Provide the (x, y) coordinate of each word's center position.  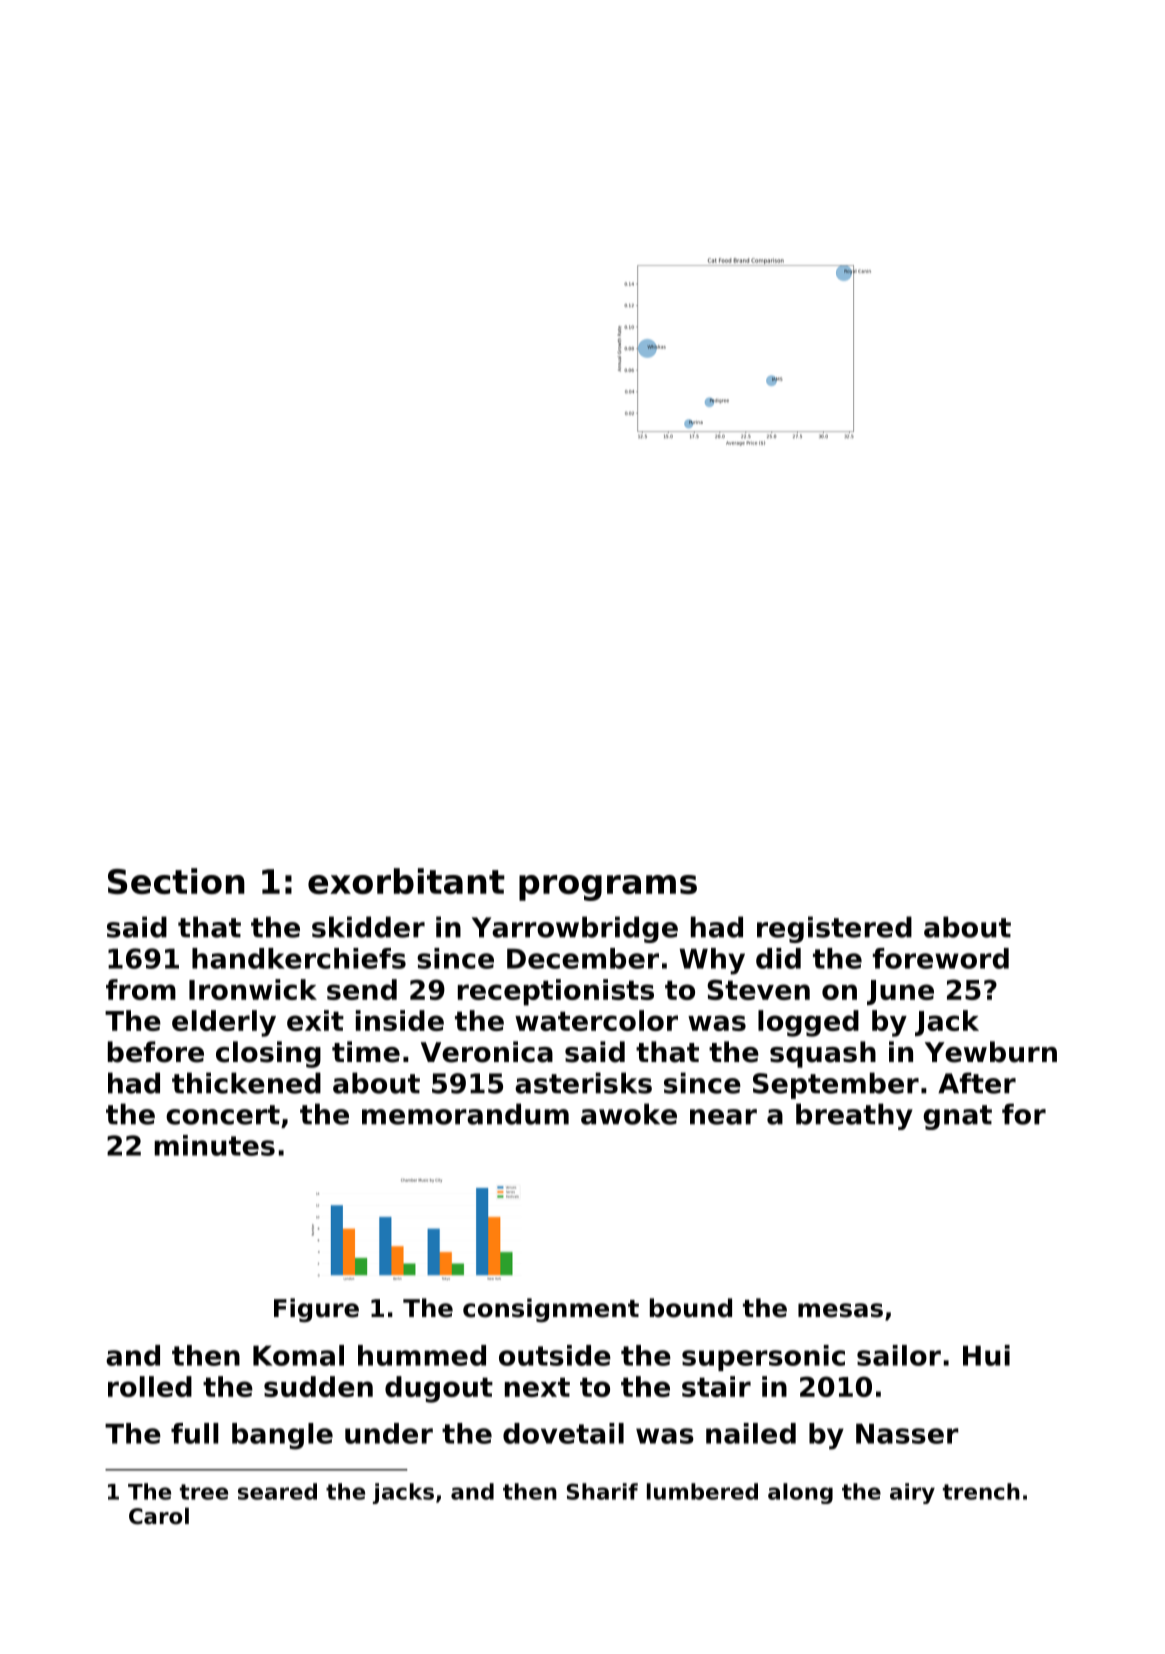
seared (277, 1491)
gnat (957, 1117)
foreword (941, 958)
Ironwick (253, 989)
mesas (840, 1310)
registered (834, 929)
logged (808, 1023)
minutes (214, 1145)
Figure (316, 1310)
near (723, 1117)
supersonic (763, 1358)
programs (608, 888)
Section (176, 881)
